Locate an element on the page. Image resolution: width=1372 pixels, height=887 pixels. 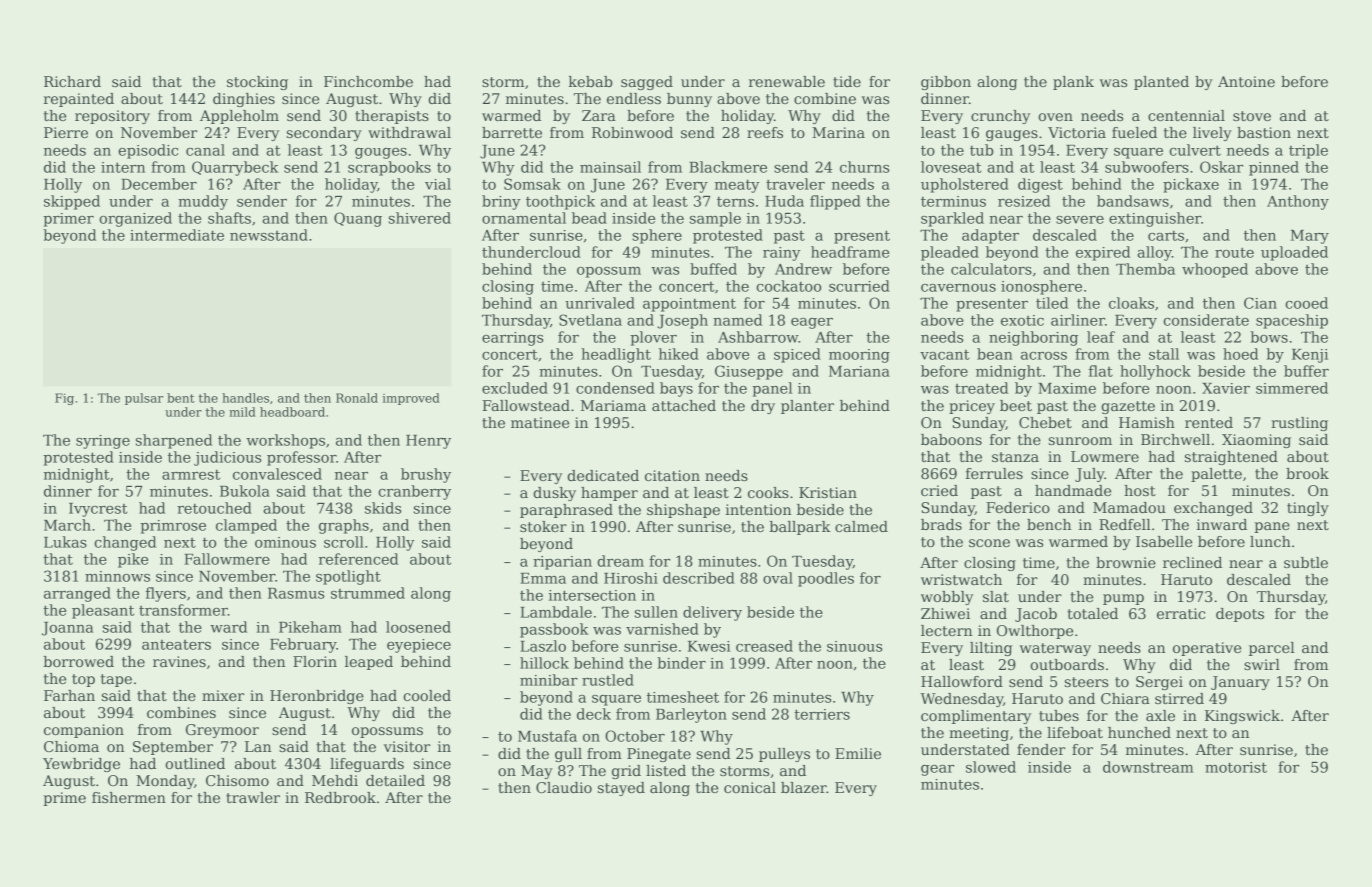
October is located at coordinates (635, 736).
